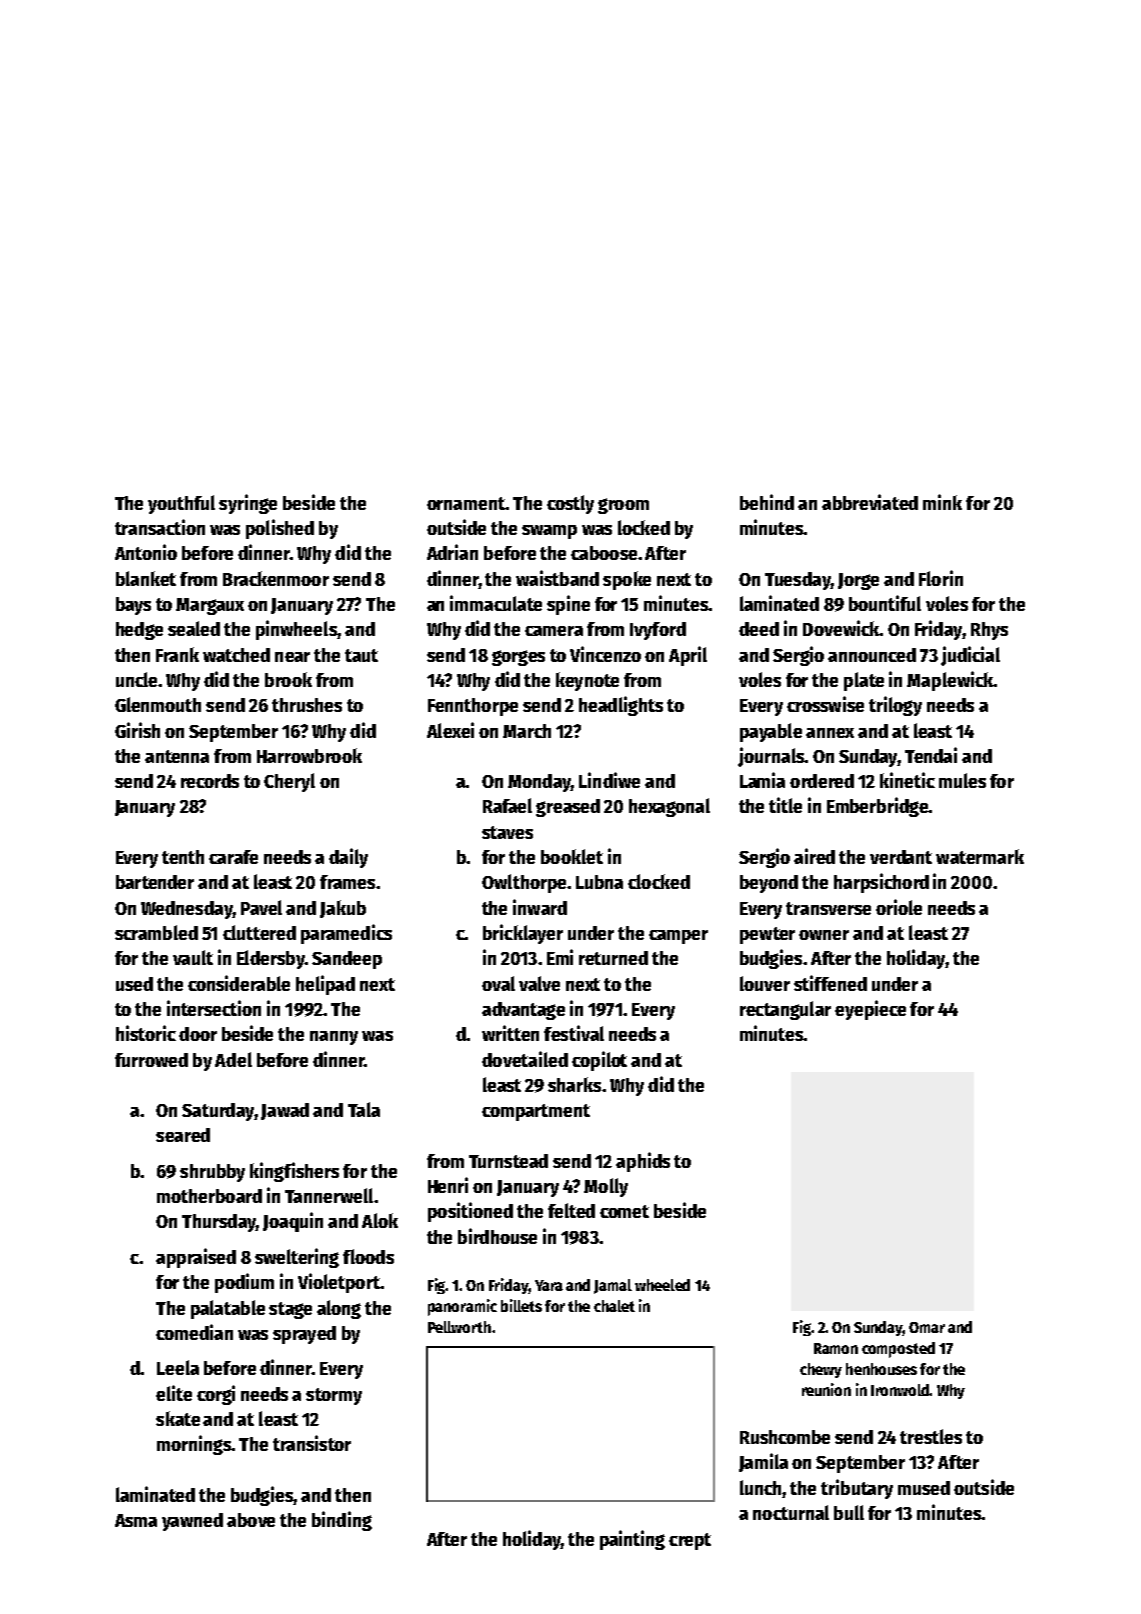  Describe the element at coordinates (621, 706) in the screenshot. I see `headlights` at that location.
